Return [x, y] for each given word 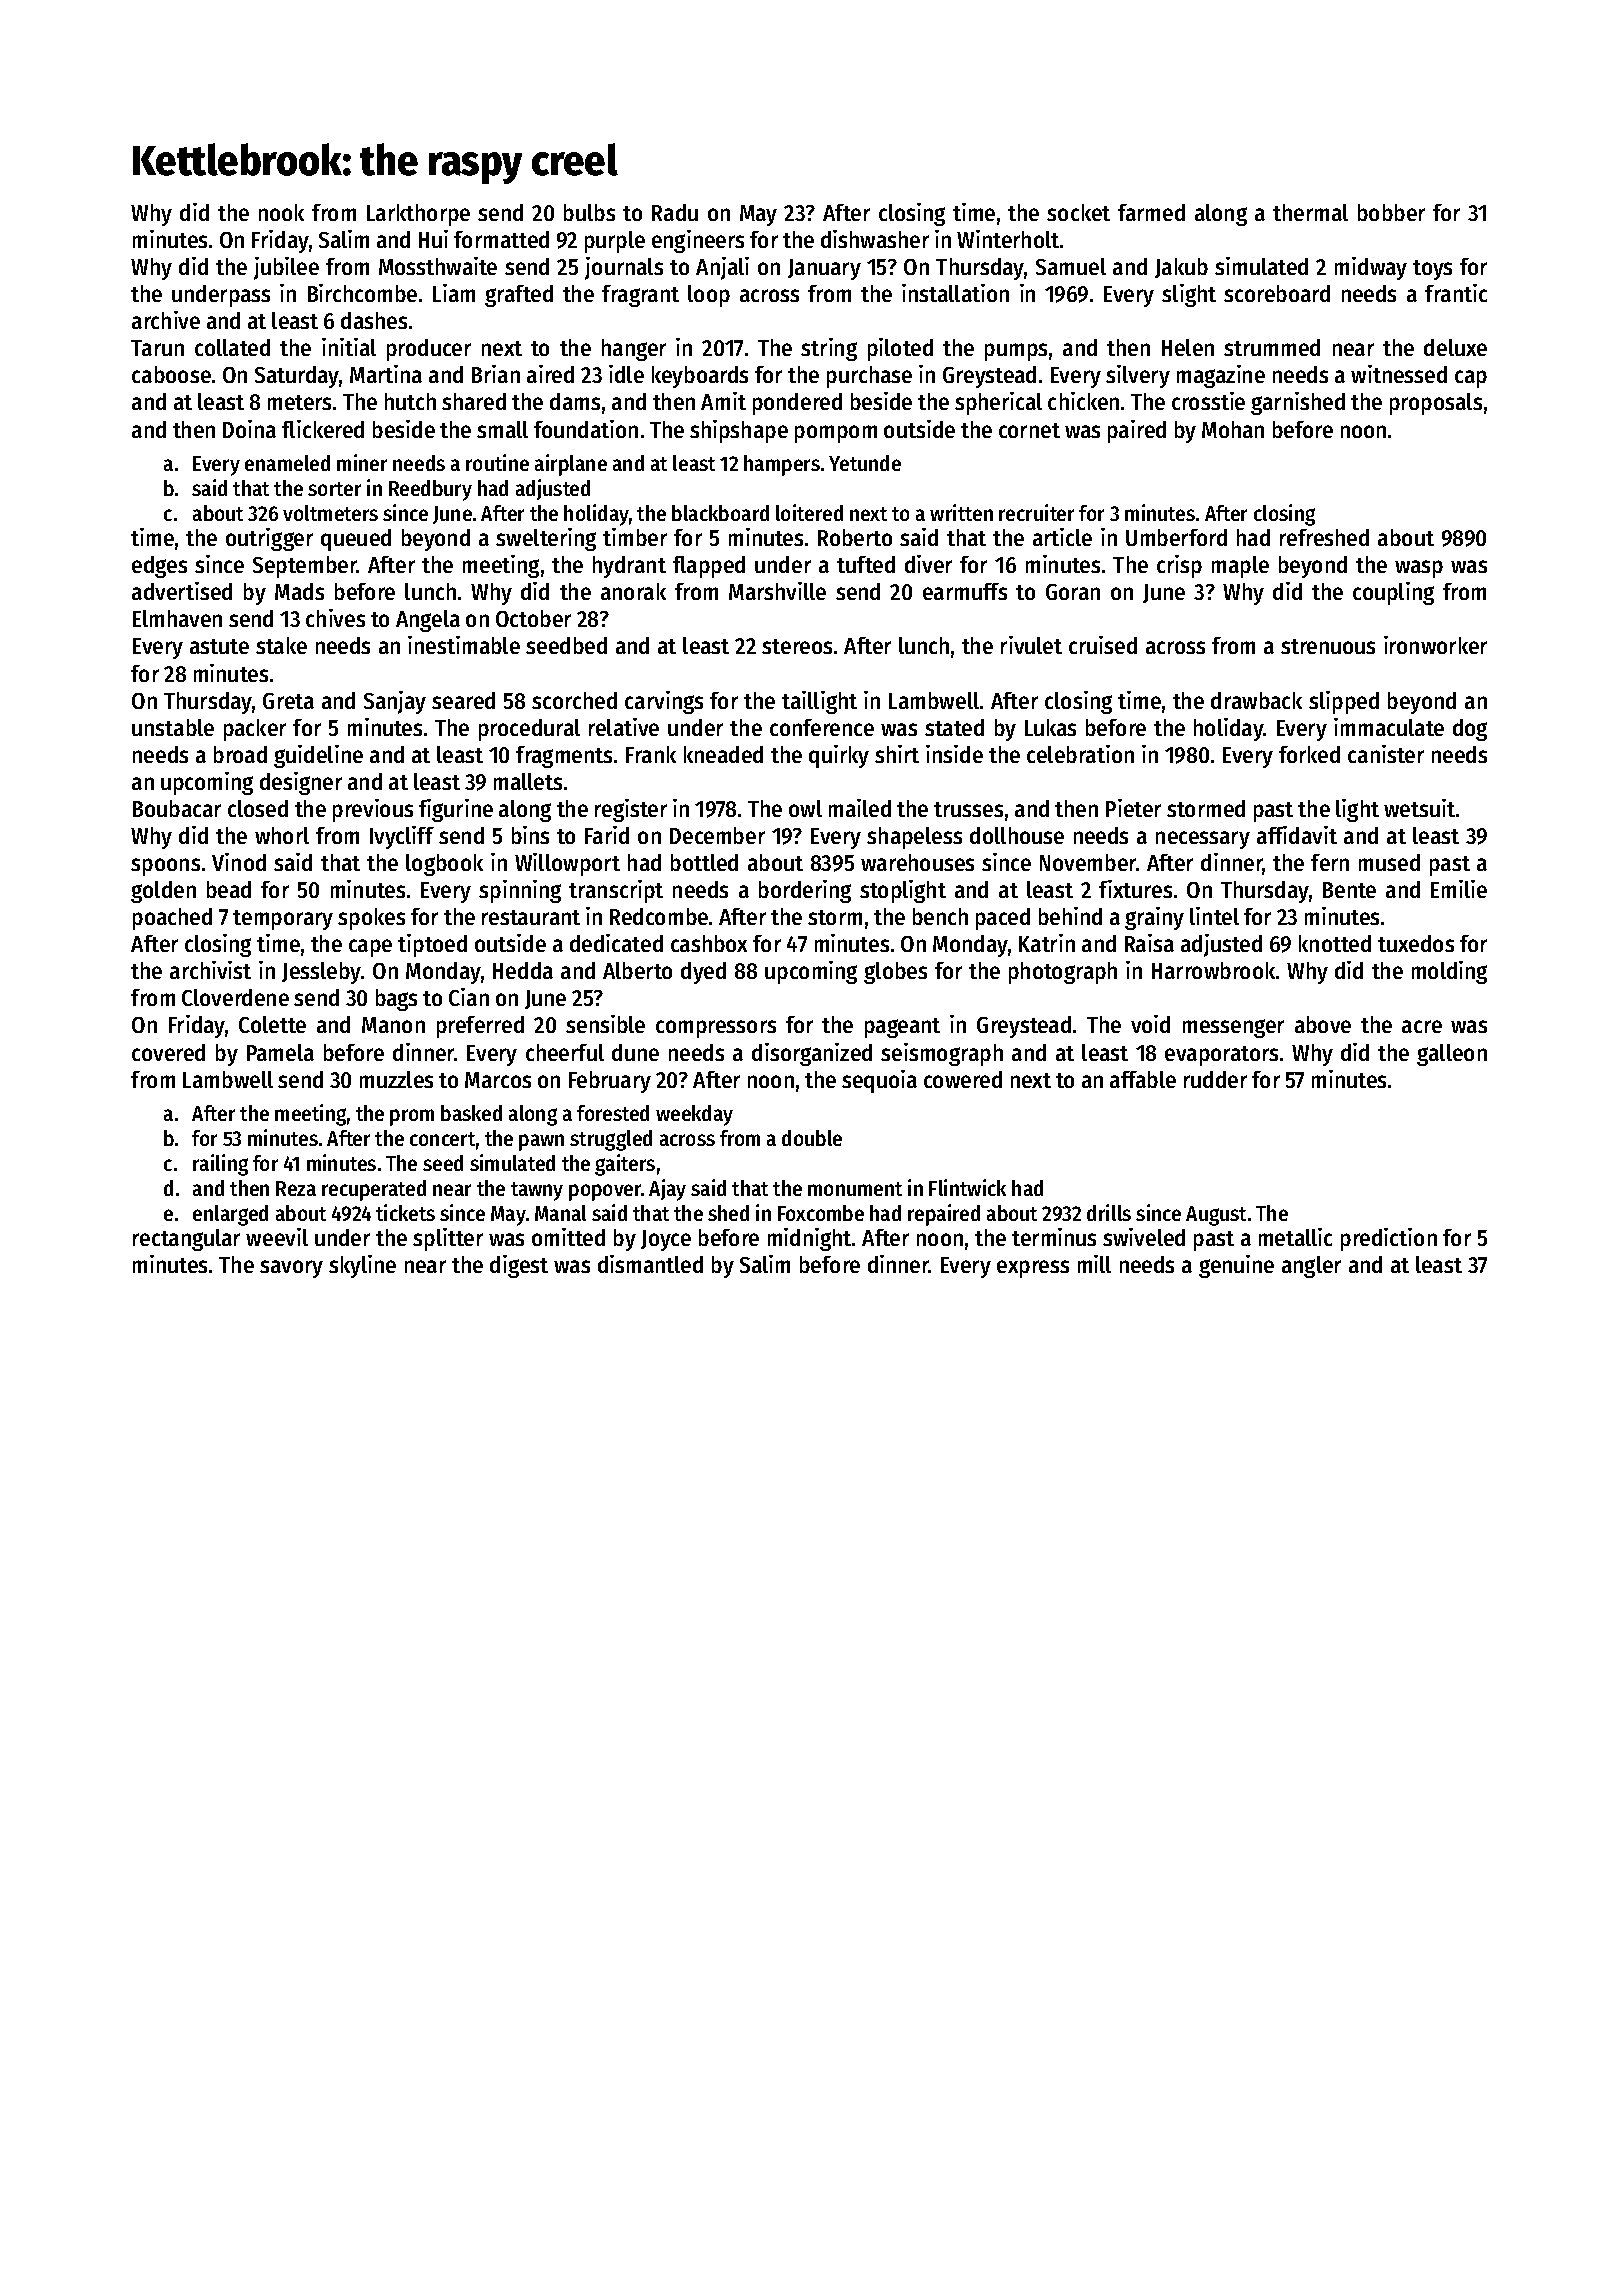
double [812, 1138]
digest [519, 1266]
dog [1470, 730]
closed [258, 808]
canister [1386, 754]
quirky [839, 756]
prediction [1389, 1239]
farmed [1151, 212]
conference [822, 727]
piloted [900, 349]
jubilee [286, 268]
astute [219, 646]
